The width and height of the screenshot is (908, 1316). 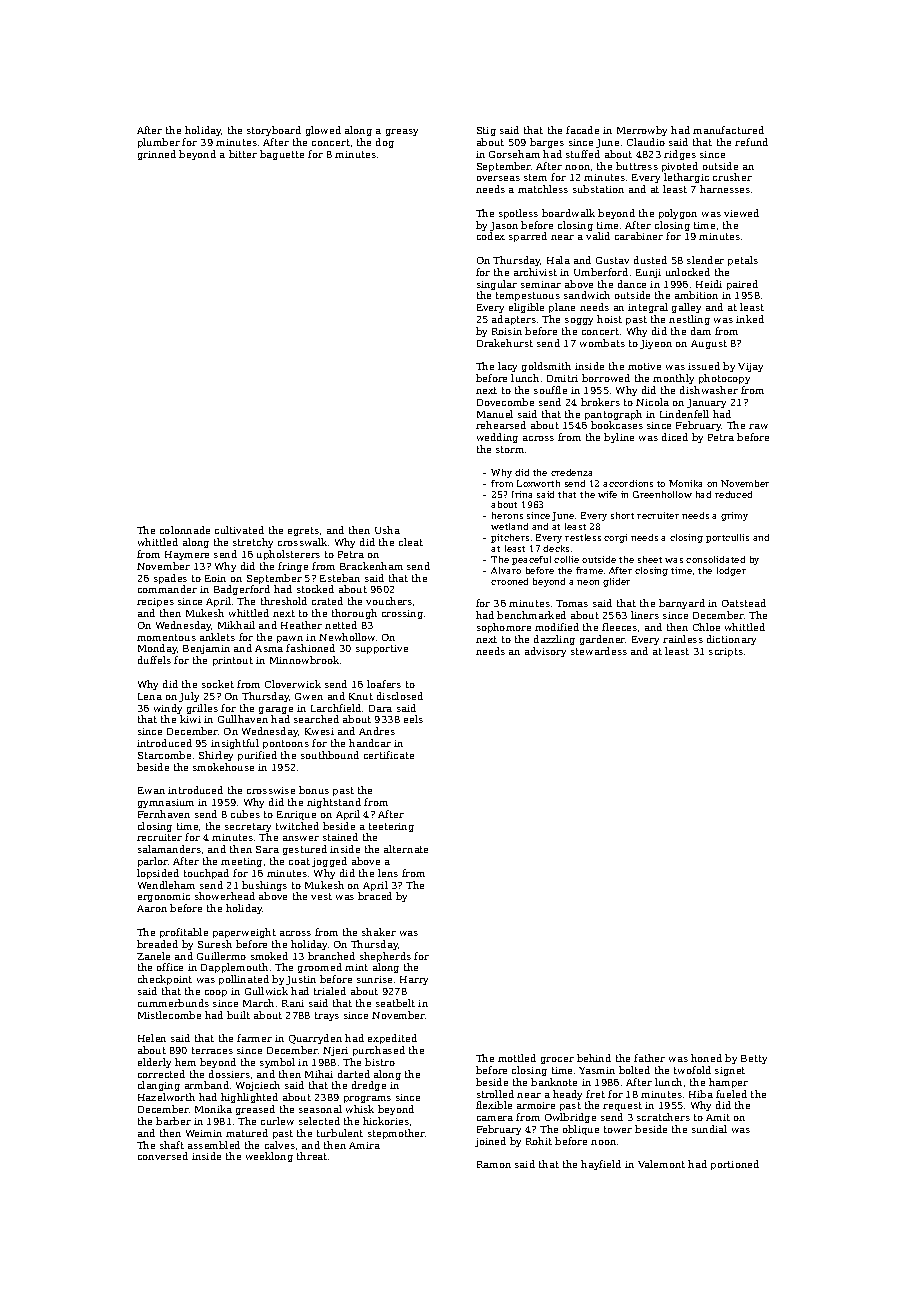 What do you see at coordinates (159, 143) in the screenshot?
I see `plumber` at bounding box center [159, 143].
